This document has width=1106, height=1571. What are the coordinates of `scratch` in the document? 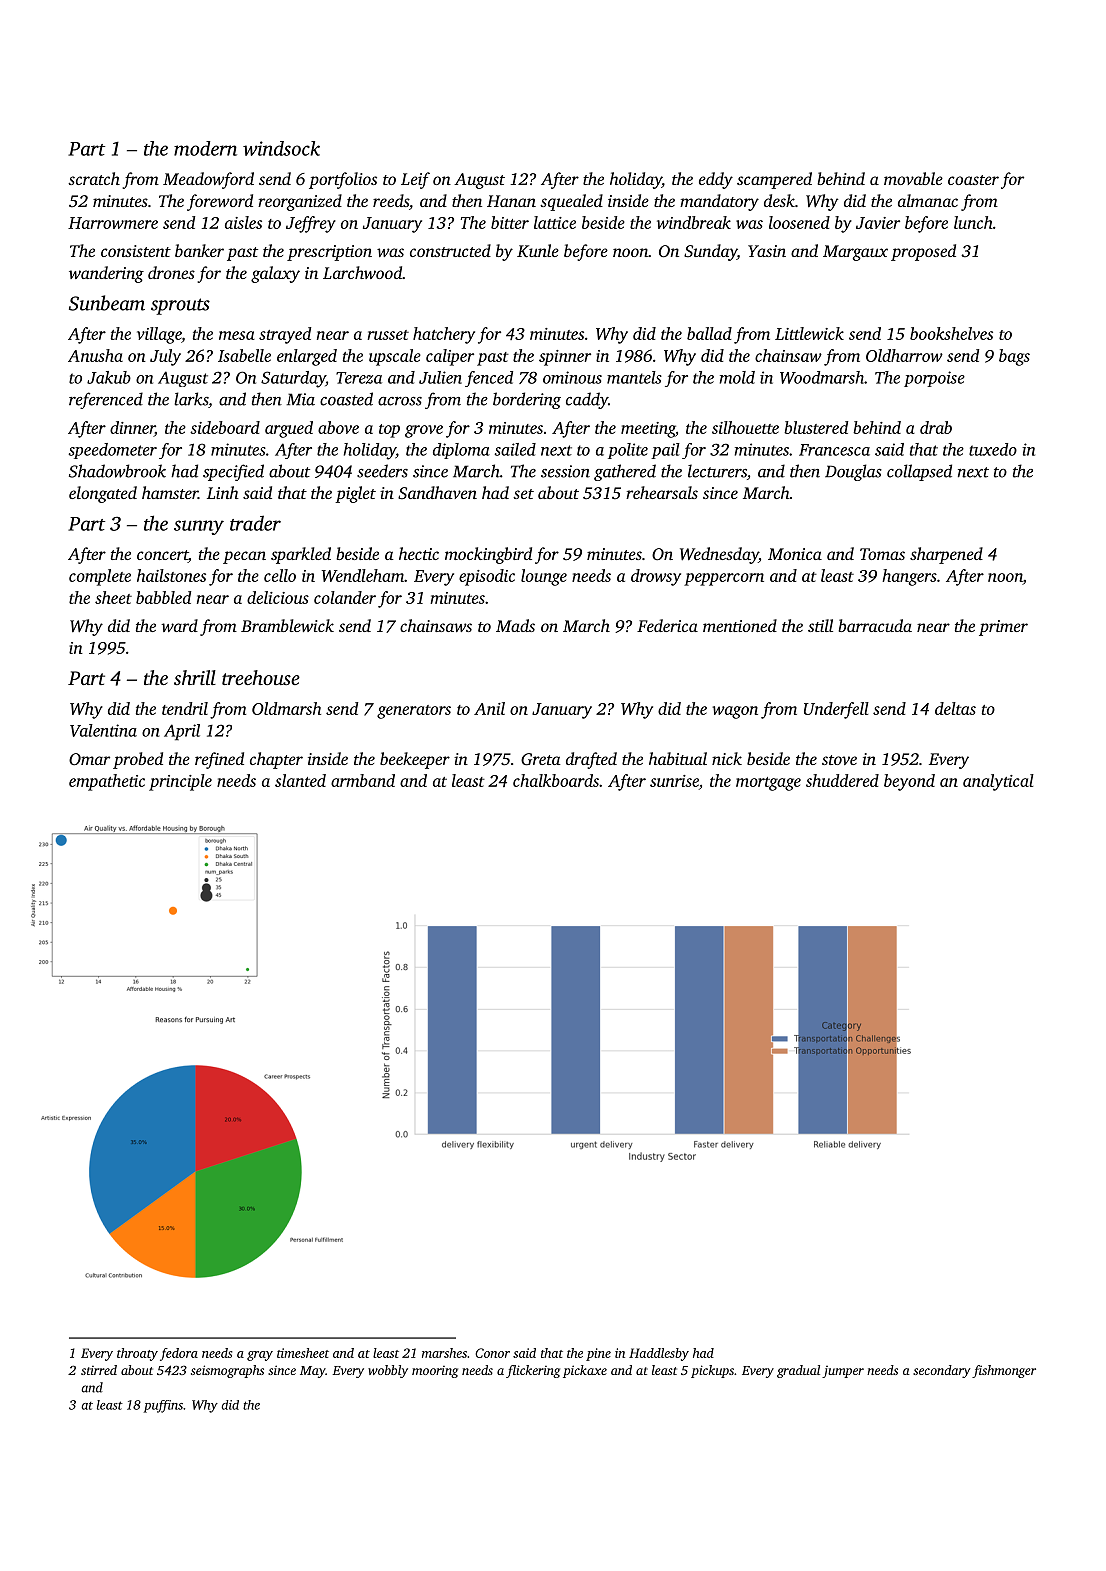 It's located at (94, 178).
